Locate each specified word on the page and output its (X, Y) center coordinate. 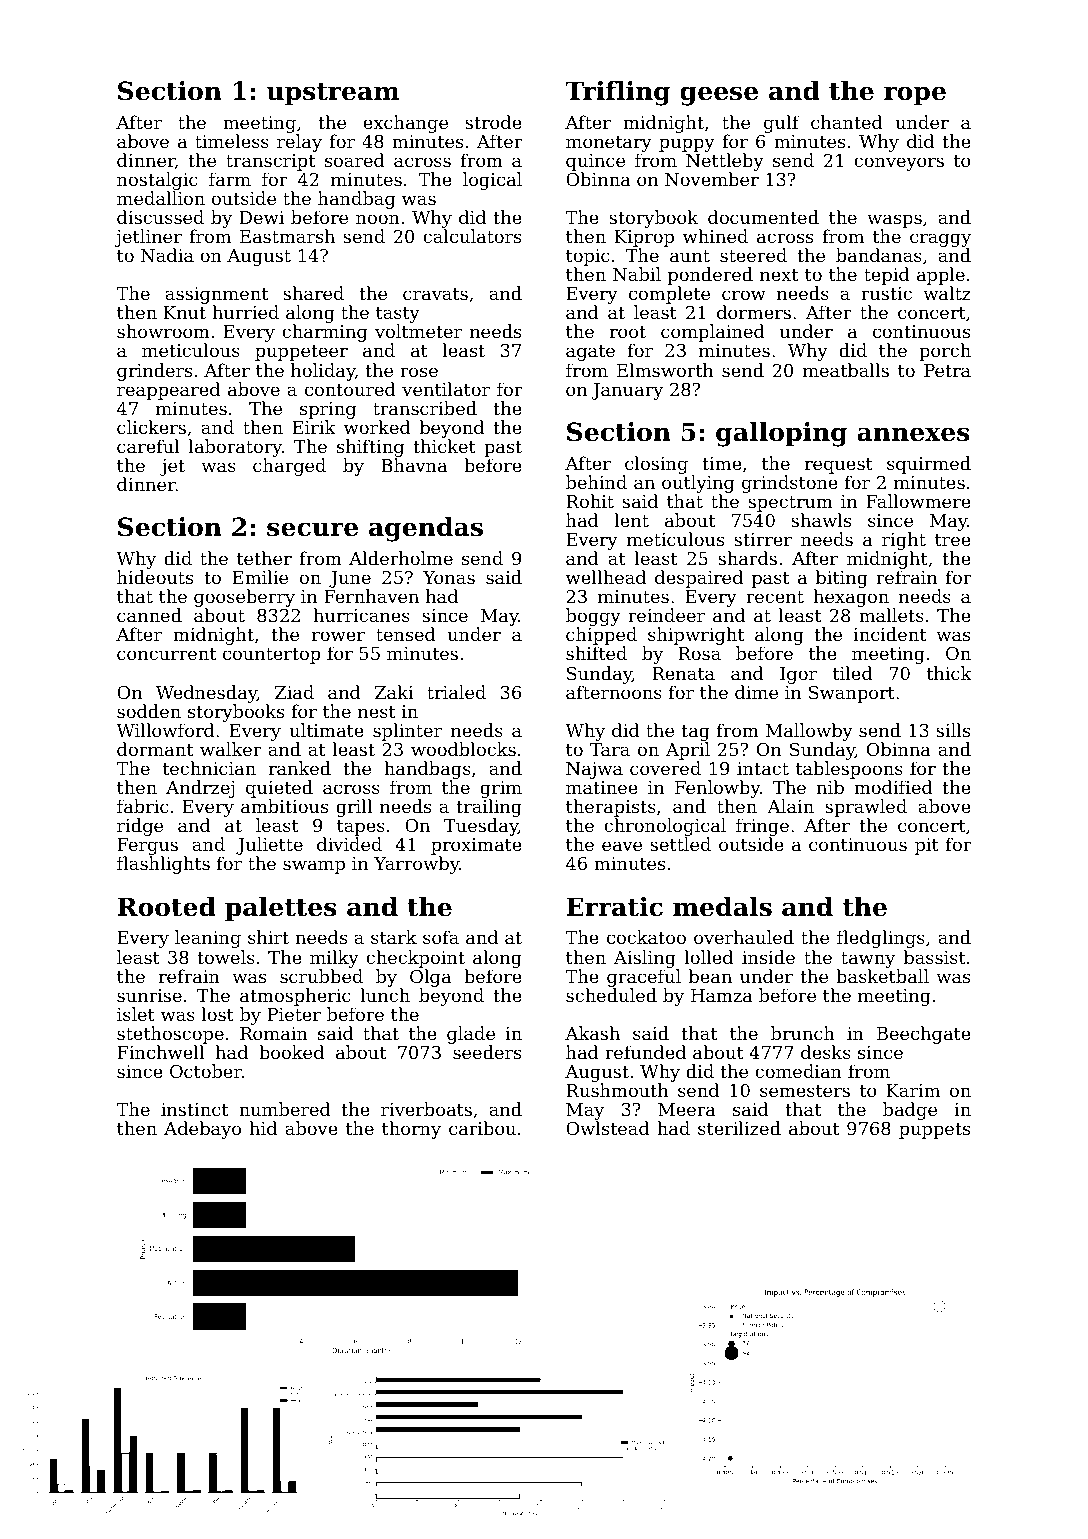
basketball (882, 976)
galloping (781, 434)
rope (915, 95)
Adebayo (202, 1130)
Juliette (269, 846)
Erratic (614, 907)
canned (149, 615)
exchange (405, 124)
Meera (687, 1109)
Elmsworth (665, 370)
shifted (596, 653)
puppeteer (301, 353)
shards (747, 558)
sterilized (739, 1128)
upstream (333, 94)
